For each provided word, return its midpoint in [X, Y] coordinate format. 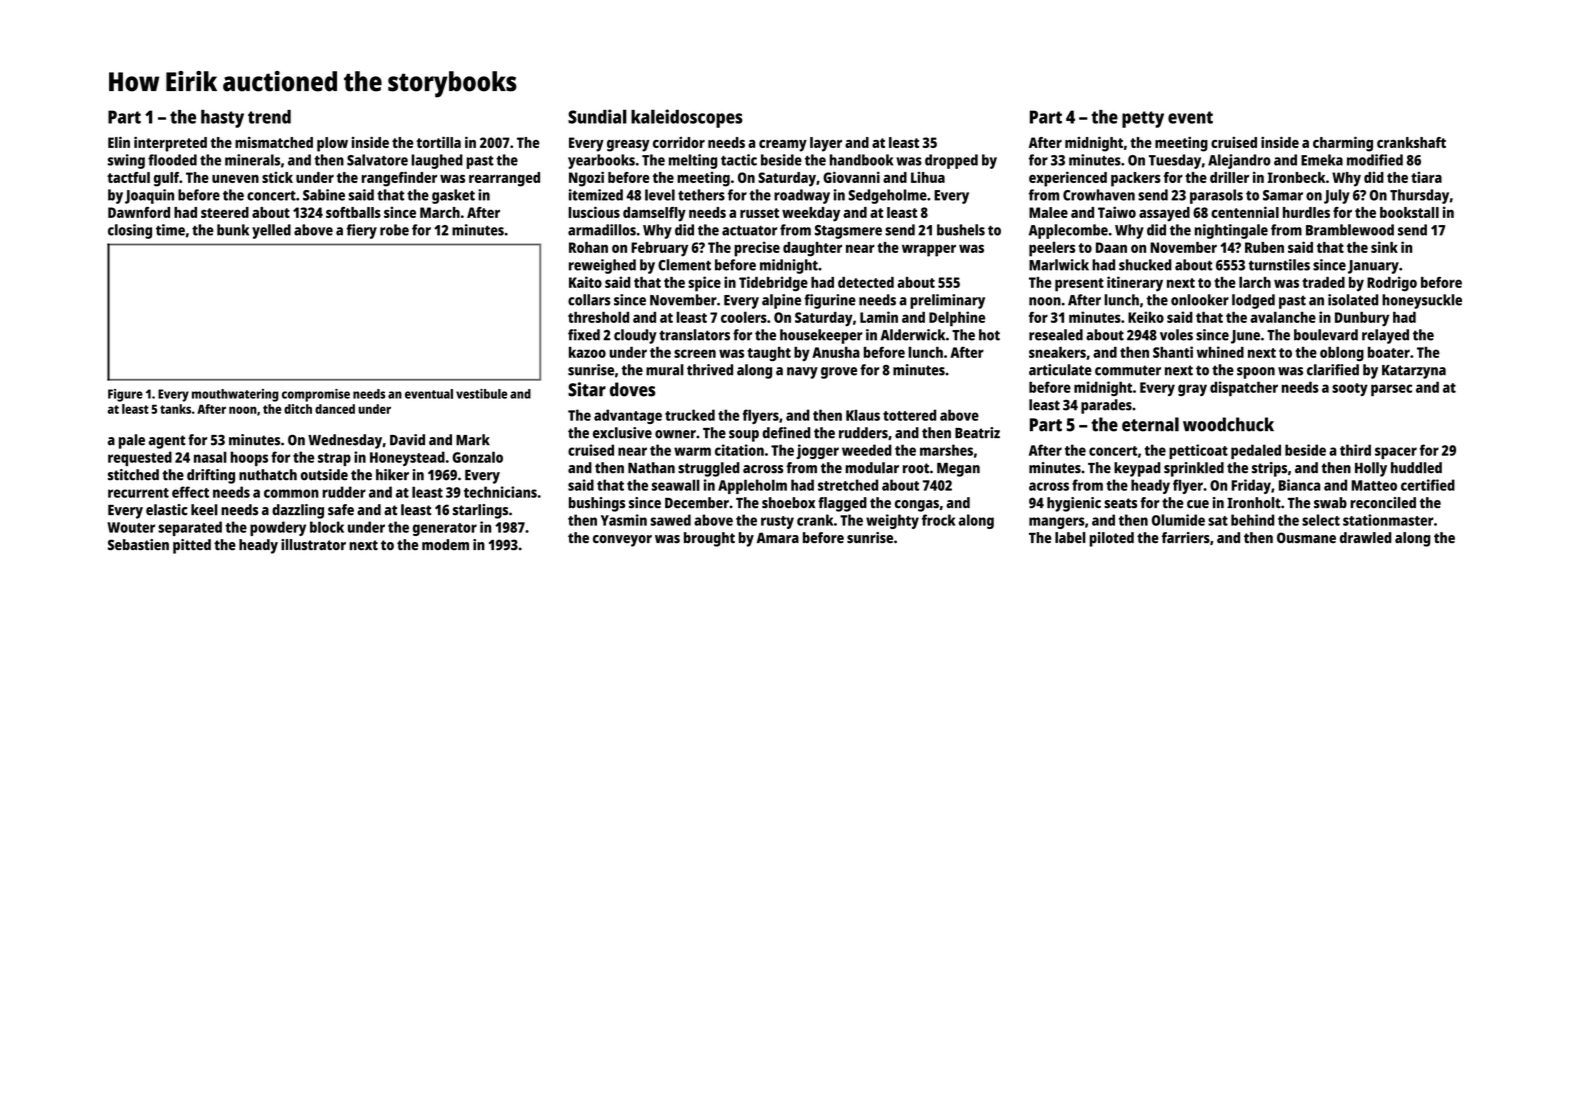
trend [269, 117]
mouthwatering [235, 395]
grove [839, 373]
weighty [892, 521]
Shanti [1173, 352]
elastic [167, 510]
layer [826, 144]
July [1337, 196]
